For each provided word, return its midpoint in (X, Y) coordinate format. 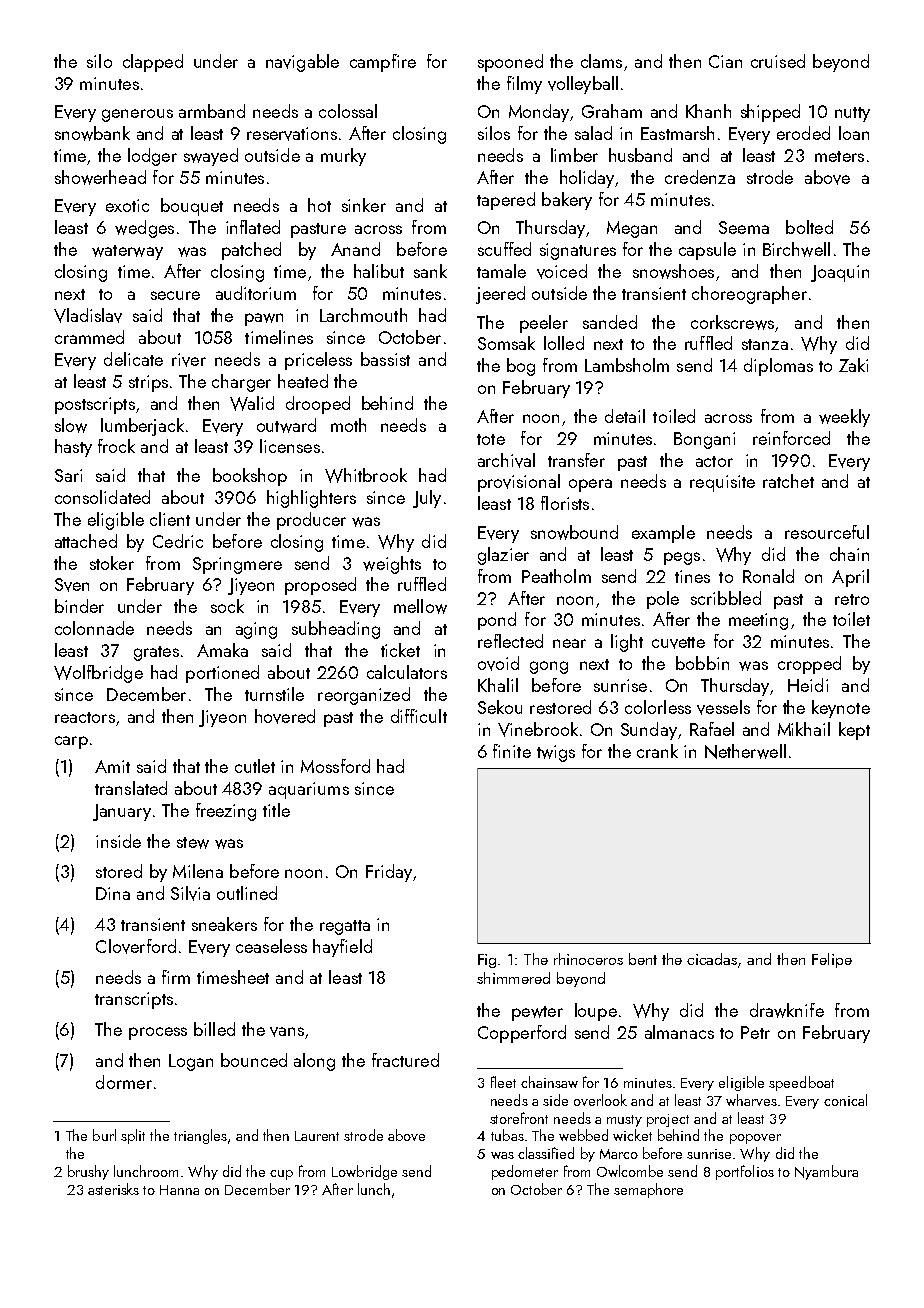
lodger (152, 157)
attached (86, 541)
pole (663, 600)
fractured (405, 1060)
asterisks (113, 1189)
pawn (264, 319)
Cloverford (136, 946)
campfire (383, 63)
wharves (751, 1100)
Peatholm (556, 576)
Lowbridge (364, 1172)
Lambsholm (627, 365)
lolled (564, 343)
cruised (778, 61)
